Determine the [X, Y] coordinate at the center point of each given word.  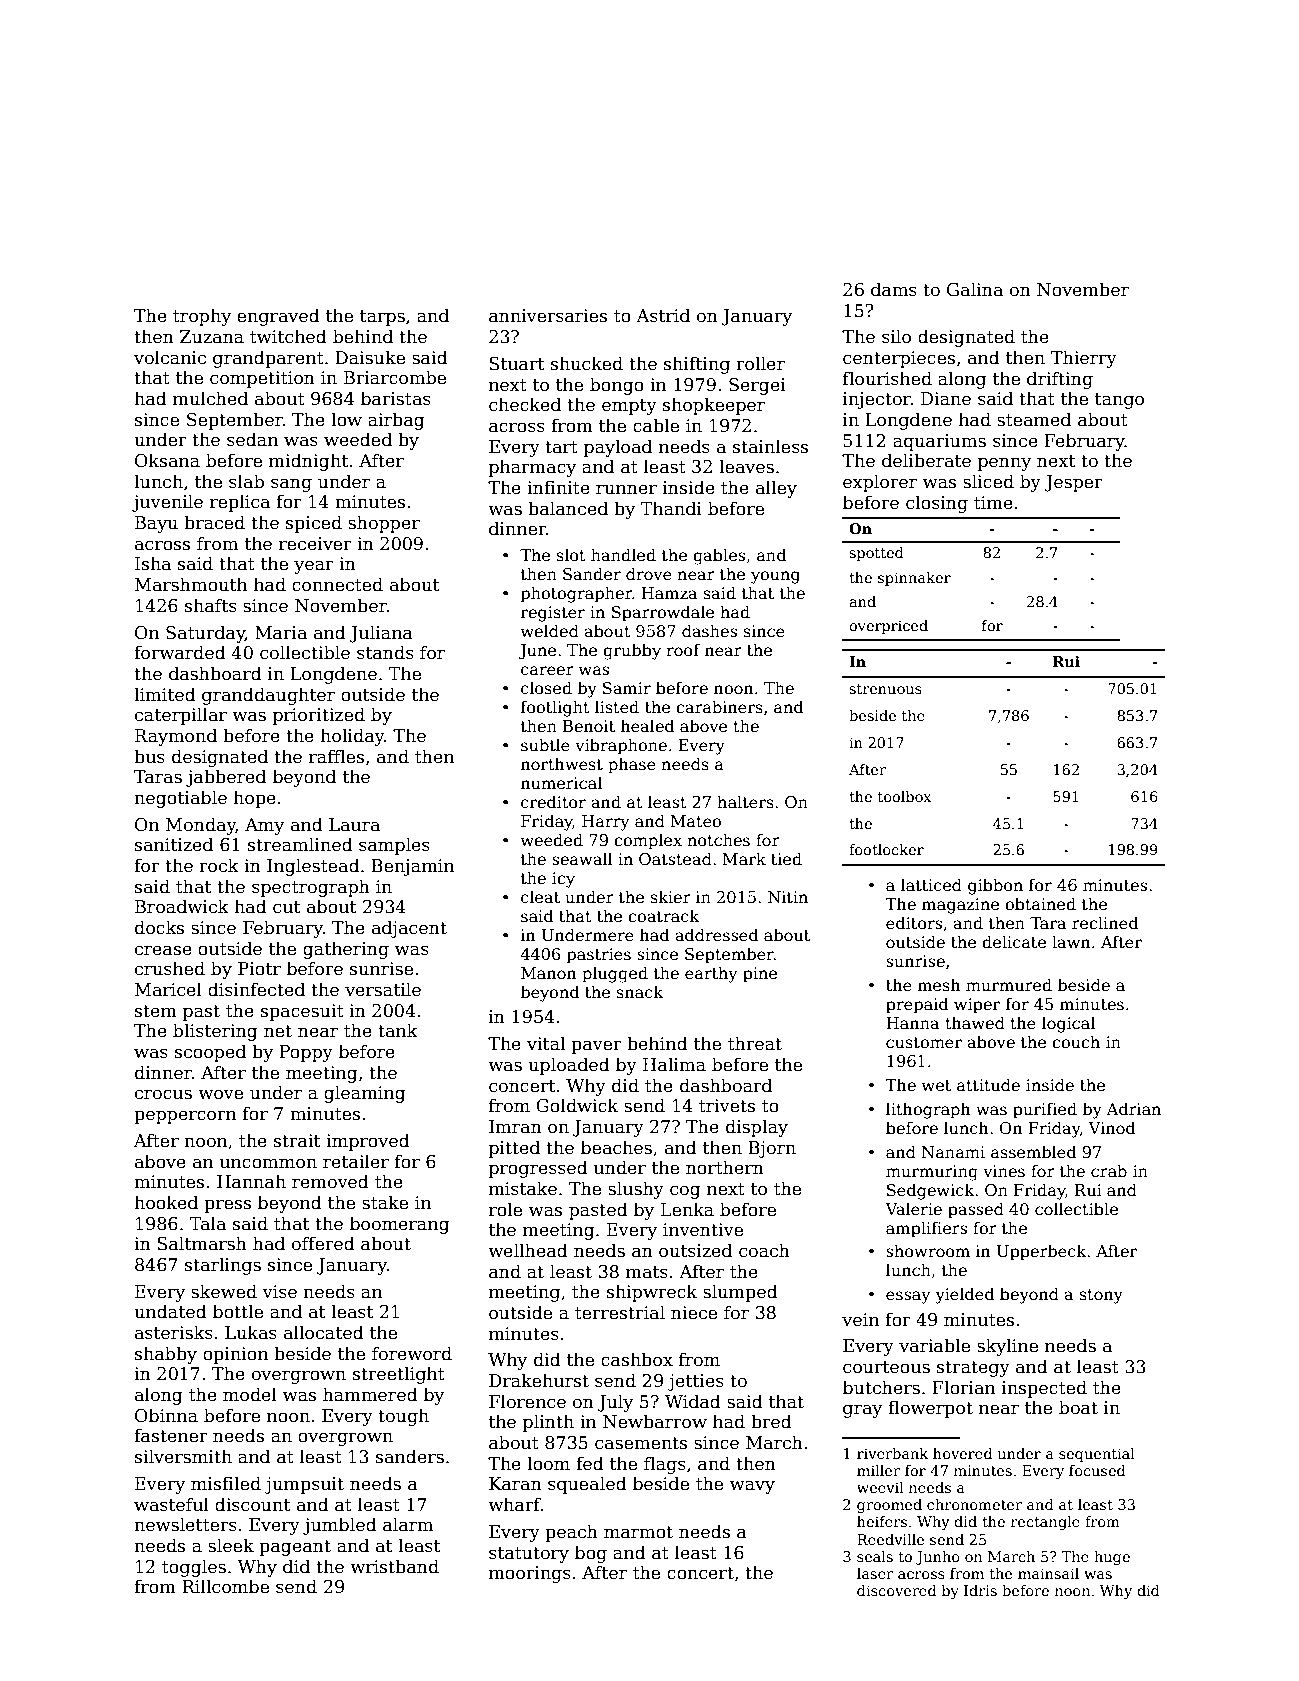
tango [1119, 401]
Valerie [913, 1209]
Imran [515, 1127]
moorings [530, 1574]
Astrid [663, 315]
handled [623, 554]
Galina [975, 289]
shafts [211, 605]
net [278, 1031]
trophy [202, 317]
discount [252, 1504]
